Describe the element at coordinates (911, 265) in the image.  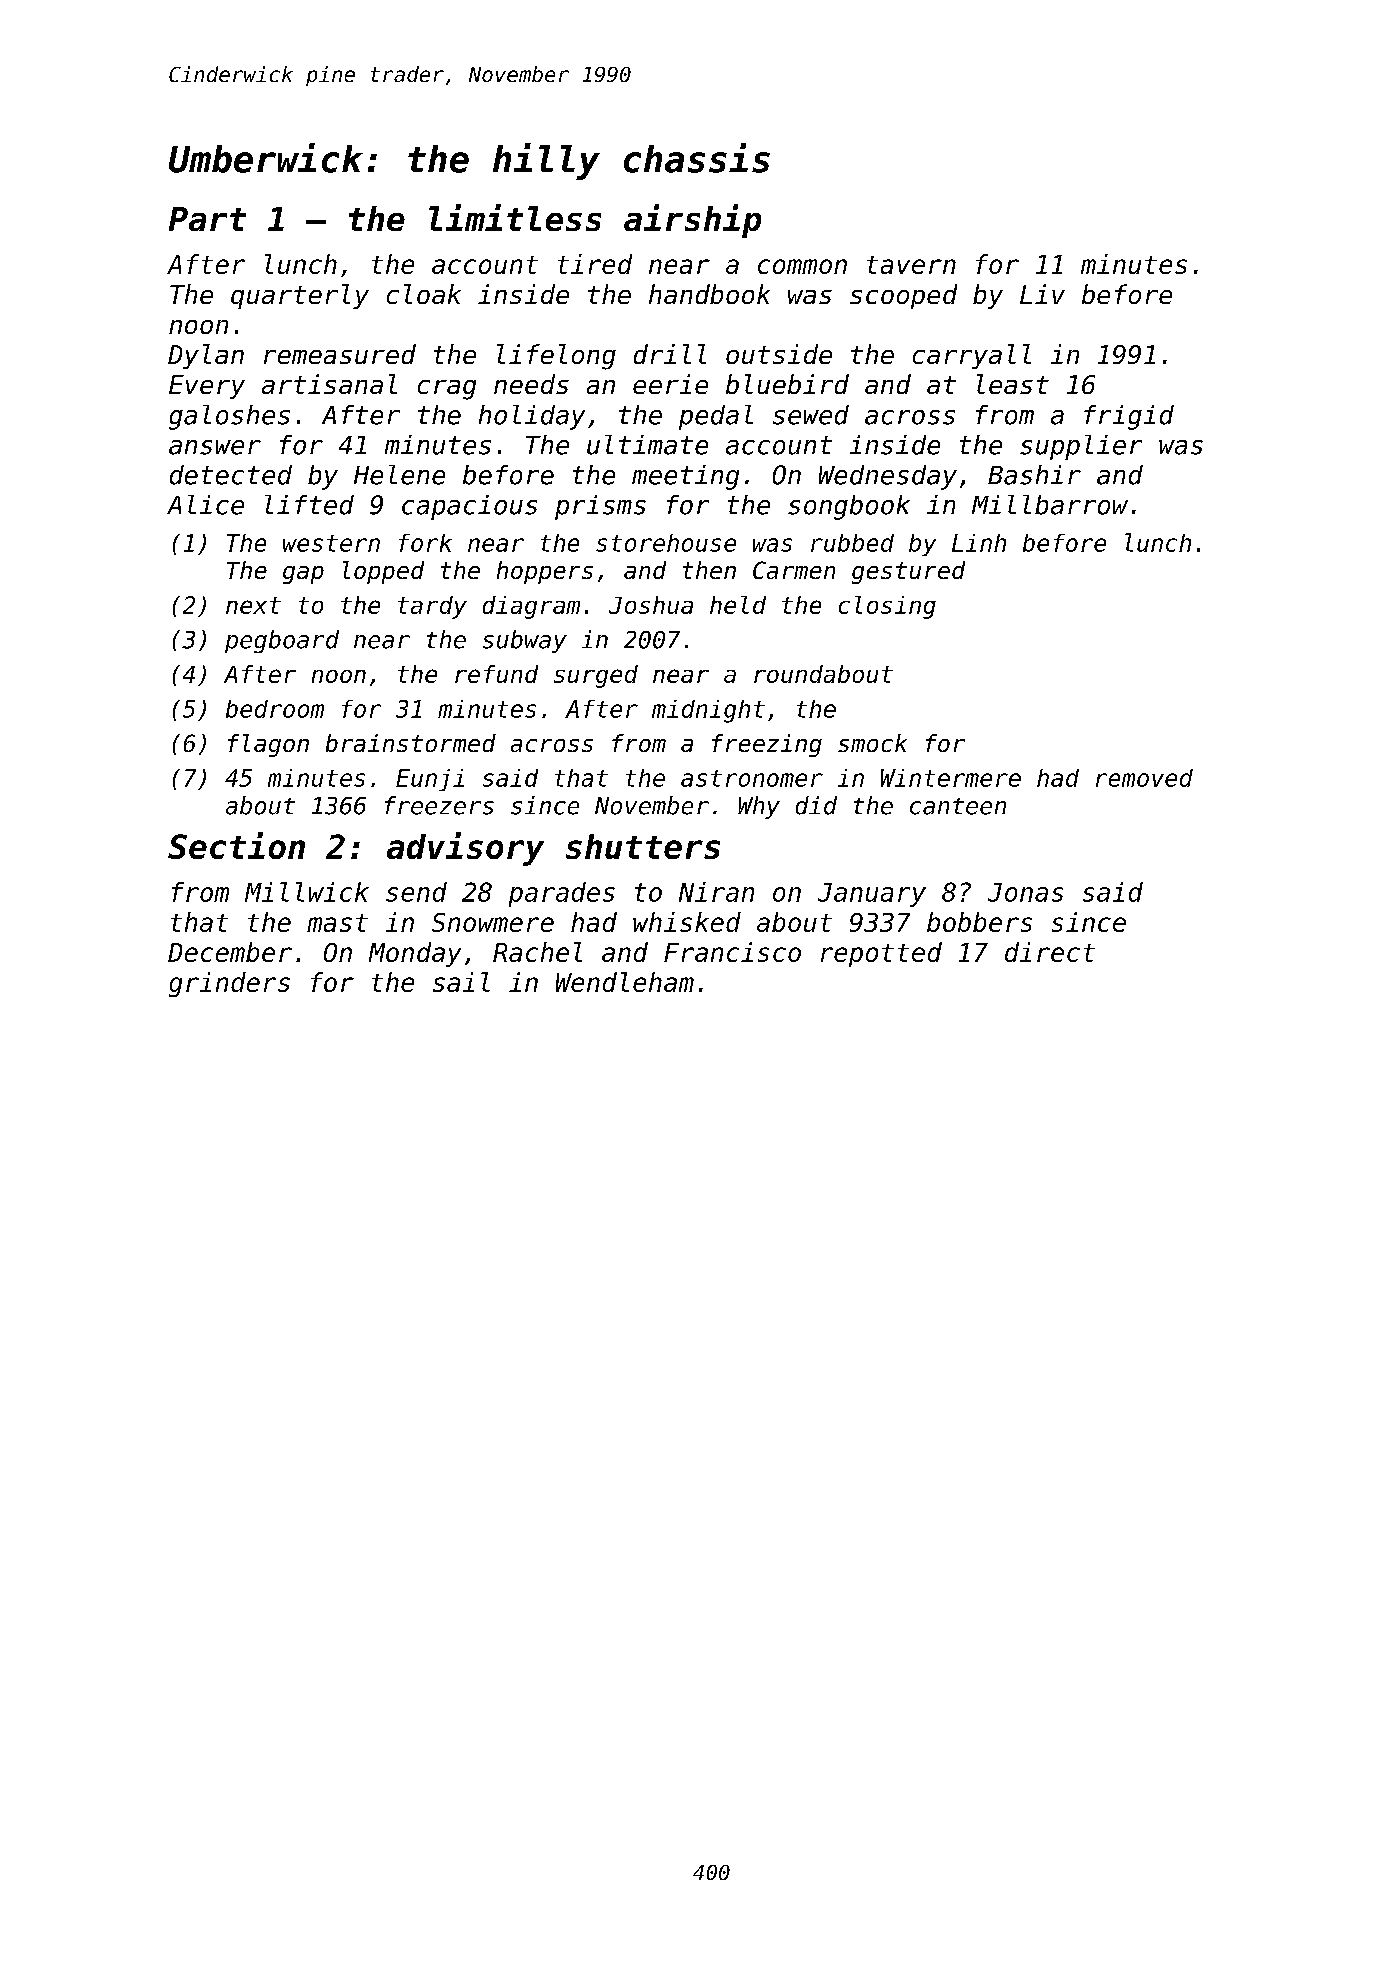
I see `tavern` at that location.
